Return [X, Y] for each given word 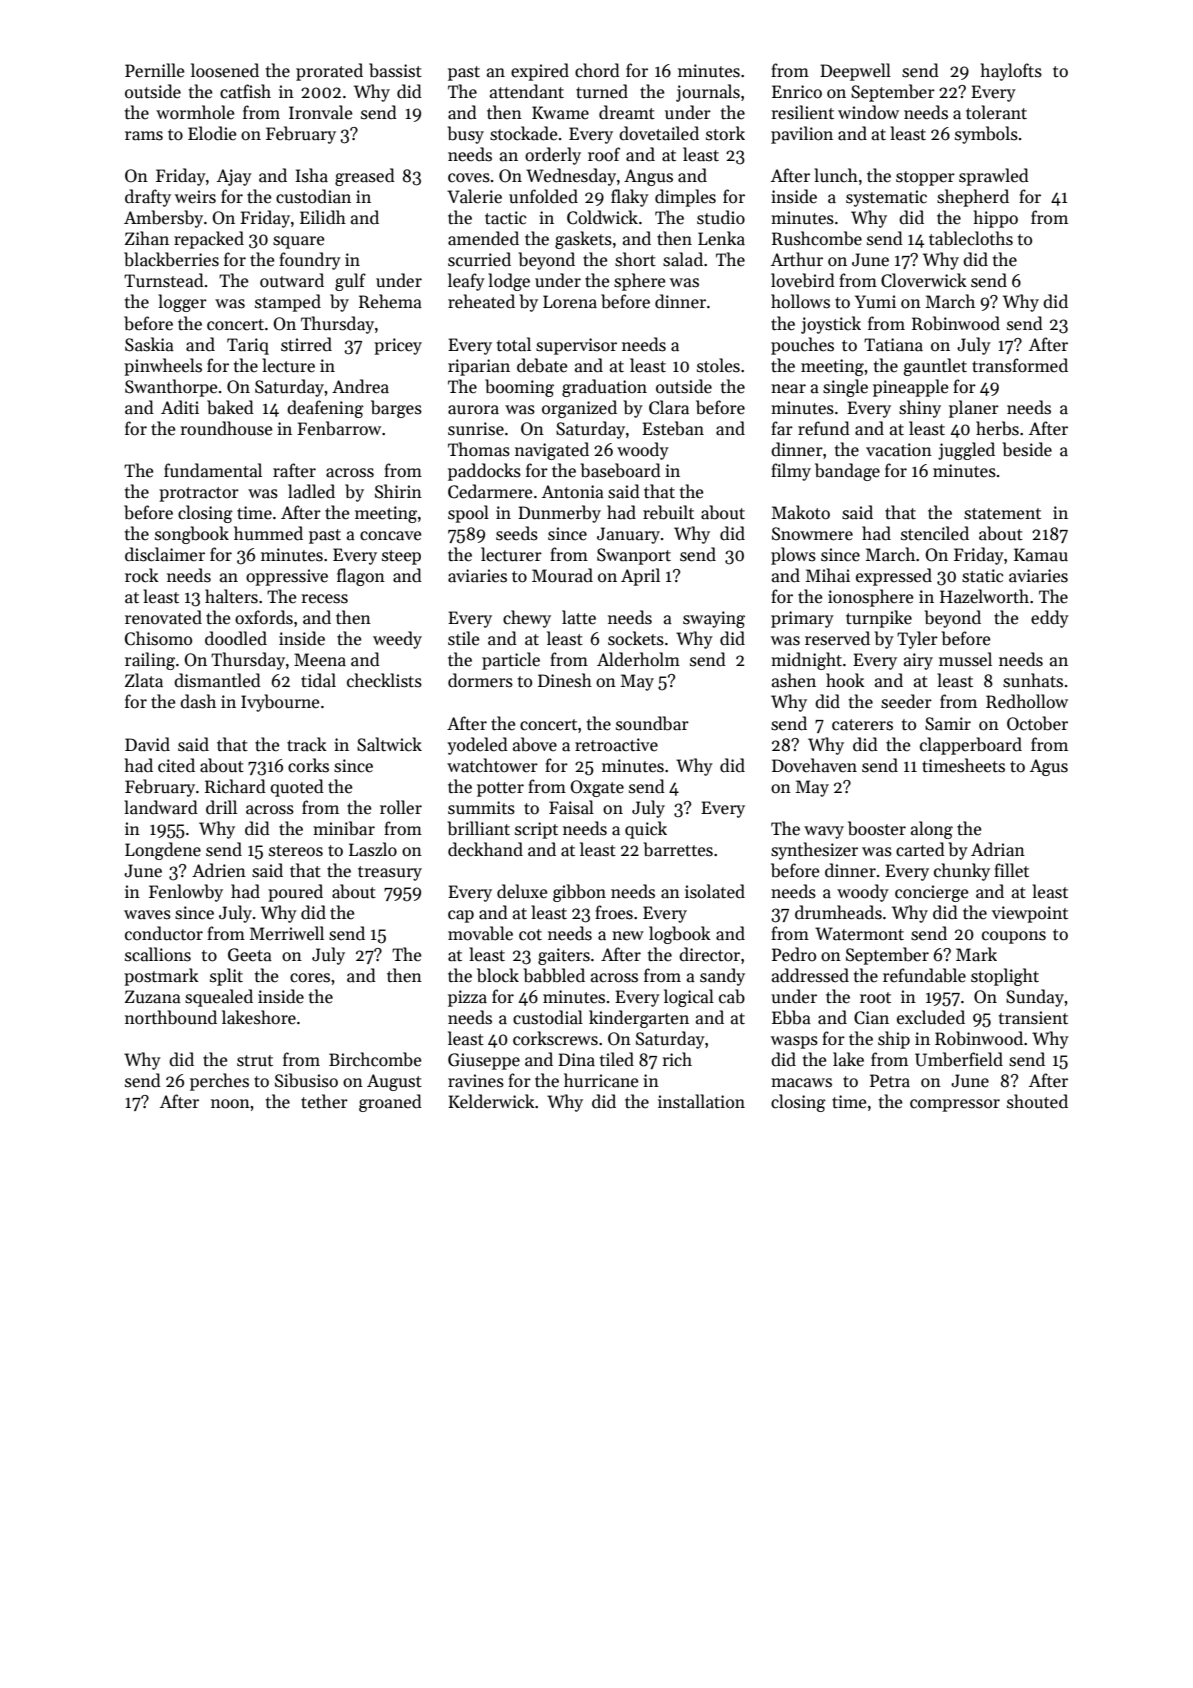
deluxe [522, 891]
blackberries [171, 259]
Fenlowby [186, 893]
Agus [1049, 767]
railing [150, 661]
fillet [1011, 870]
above [535, 744]
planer [974, 409]
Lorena [570, 302]
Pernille [155, 70]
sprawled [994, 177]
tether [324, 1101]
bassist [395, 70]
